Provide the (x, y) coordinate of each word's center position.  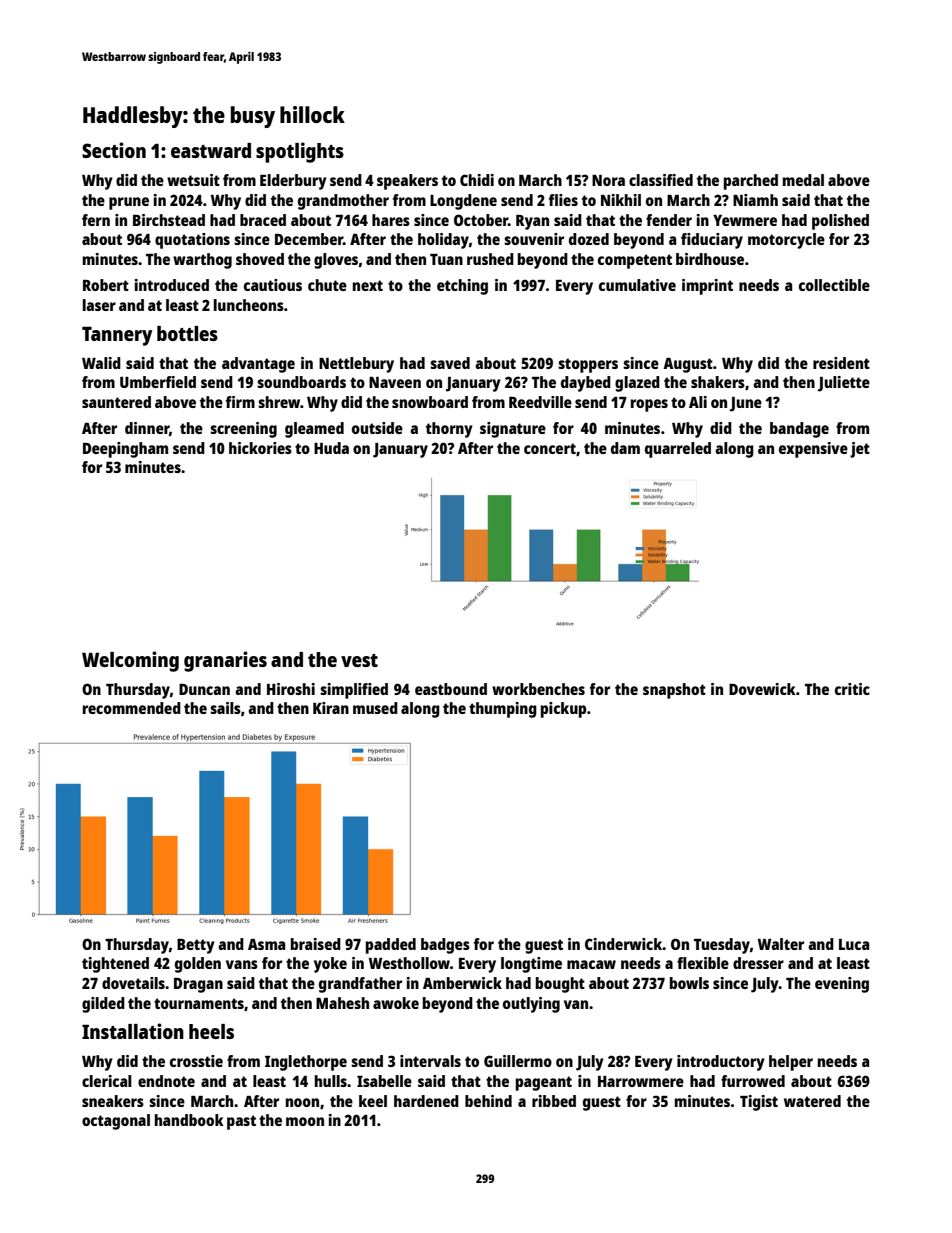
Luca (854, 944)
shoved (260, 259)
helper (791, 1063)
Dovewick (762, 689)
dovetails (133, 983)
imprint (707, 287)
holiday (443, 241)
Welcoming (130, 661)
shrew (279, 402)
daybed (586, 384)
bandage (799, 430)
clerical (107, 1081)
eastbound (451, 689)
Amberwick (462, 983)
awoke (396, 1003)
